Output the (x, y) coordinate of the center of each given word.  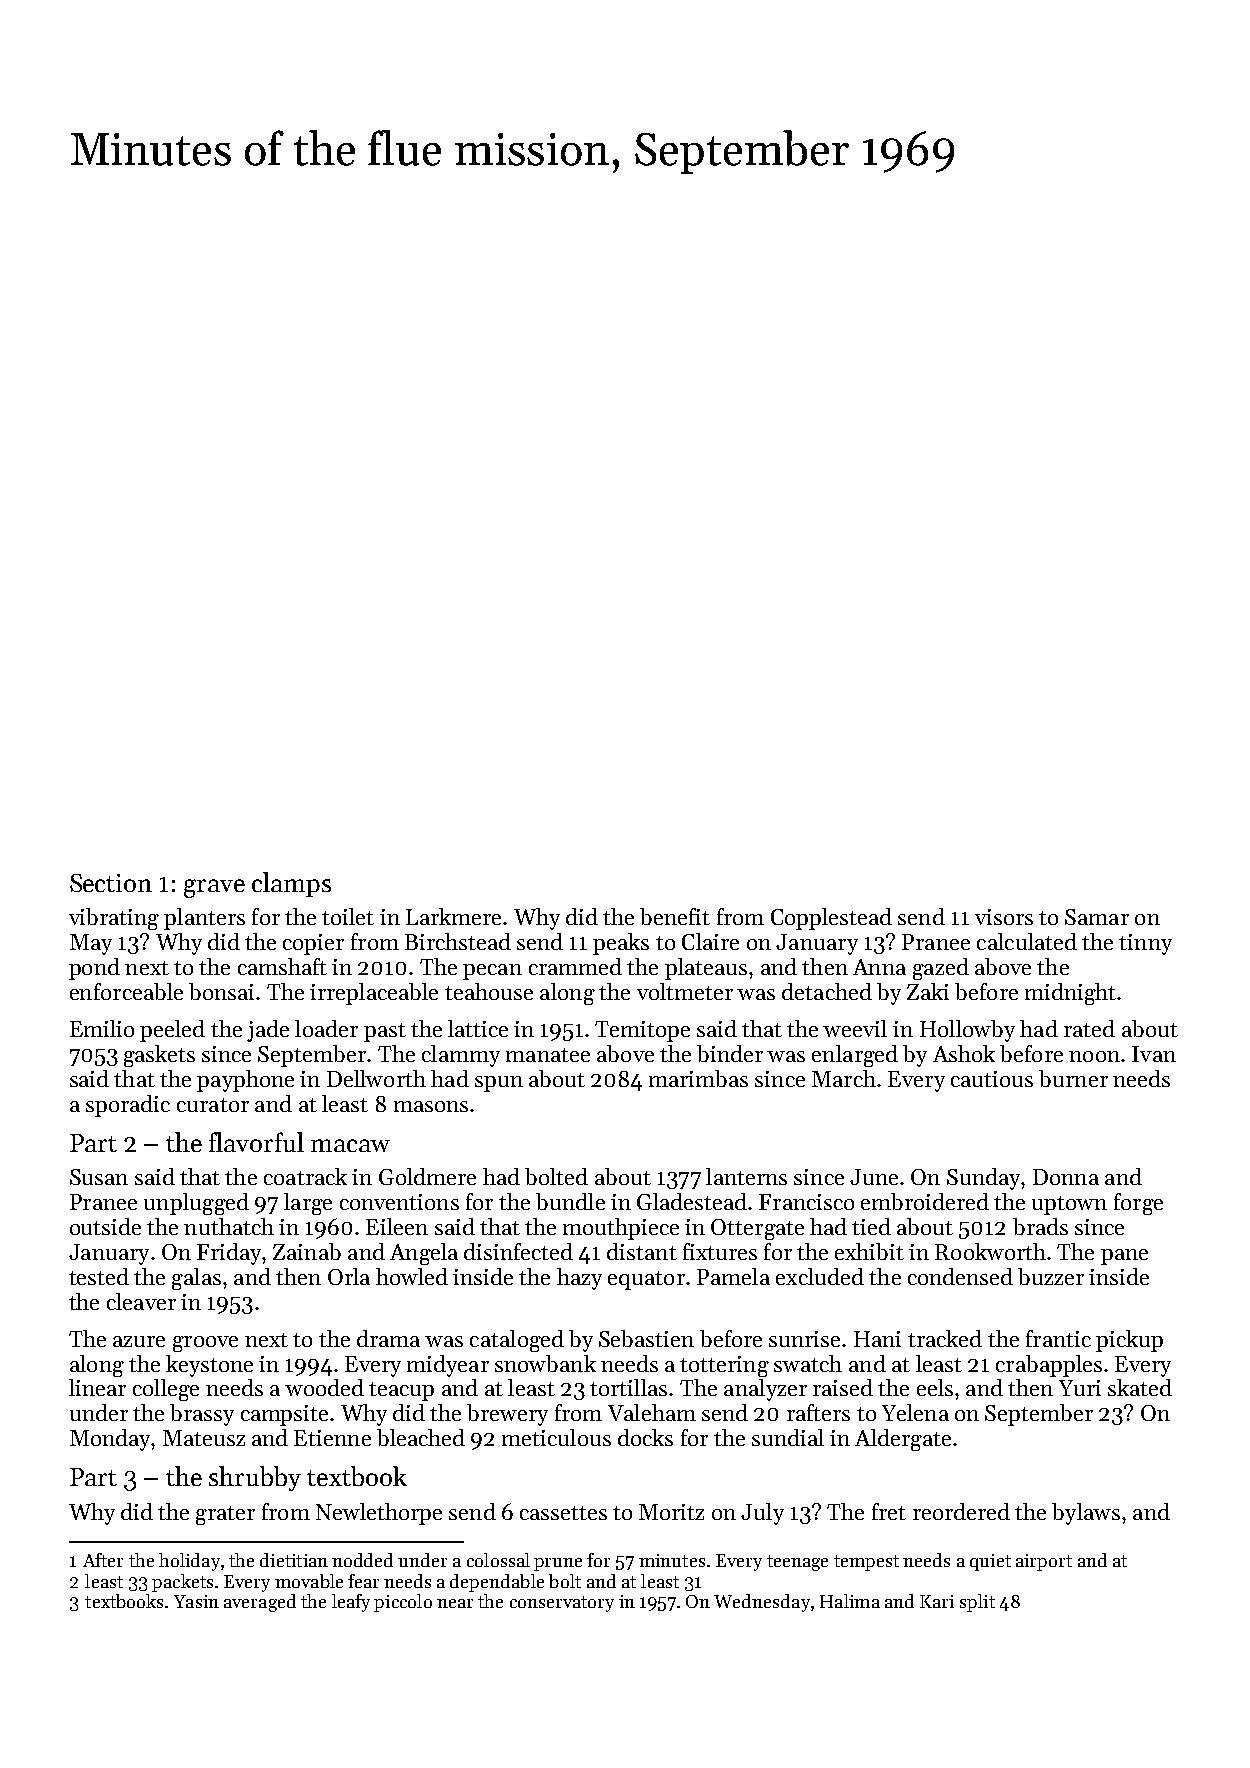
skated (1140, 1387)
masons (431, 1106)
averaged (260, 1603)
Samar (1097, 917)
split (977, 1603)
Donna (1066, 1177)
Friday (229, 1254)
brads (1040, 1226)
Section (111, 883)
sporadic (128, 1106)
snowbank (545, 1363)
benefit (675, 916)
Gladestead (692, 1201)
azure (139, 1341)
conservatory (562, 1604)
